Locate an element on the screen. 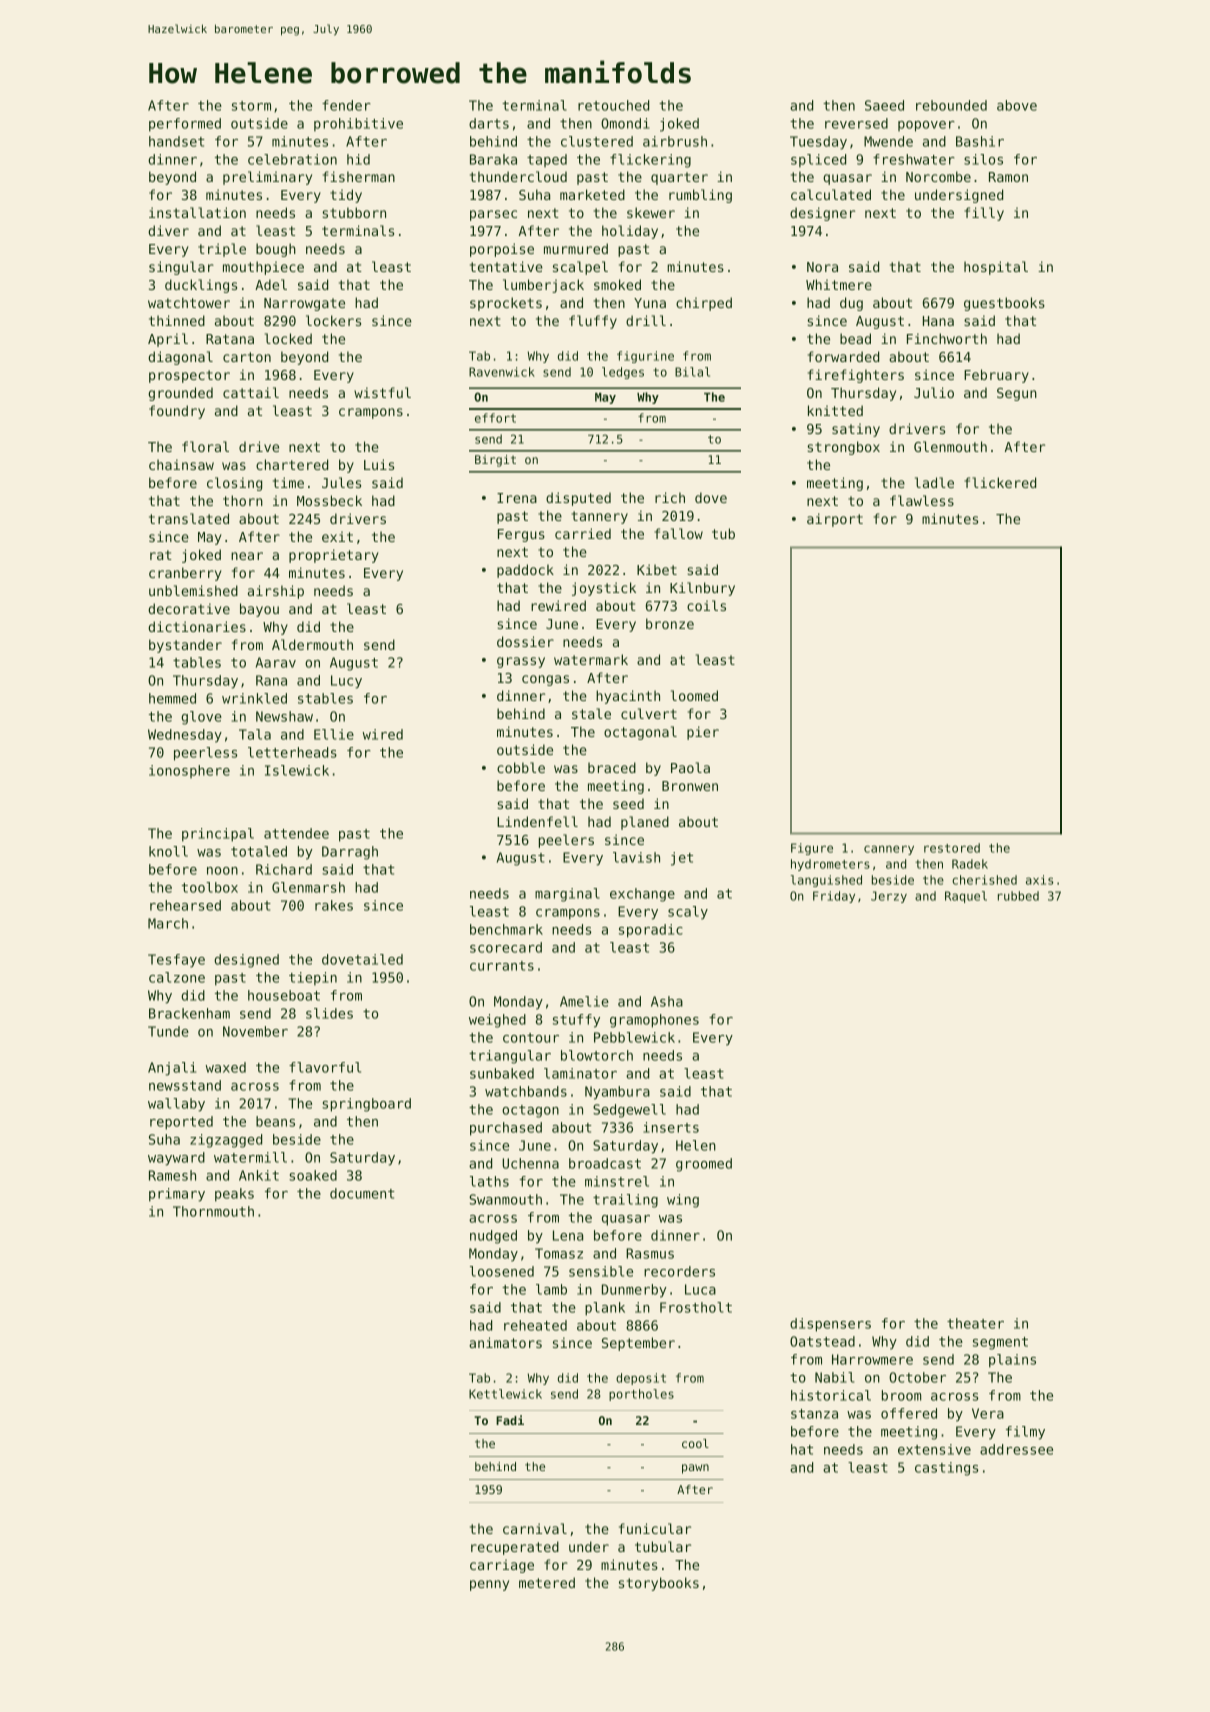 Image resolution: width=1210 pixels, height=1712 pixels. bystander is located at coordinates (185, 646).
